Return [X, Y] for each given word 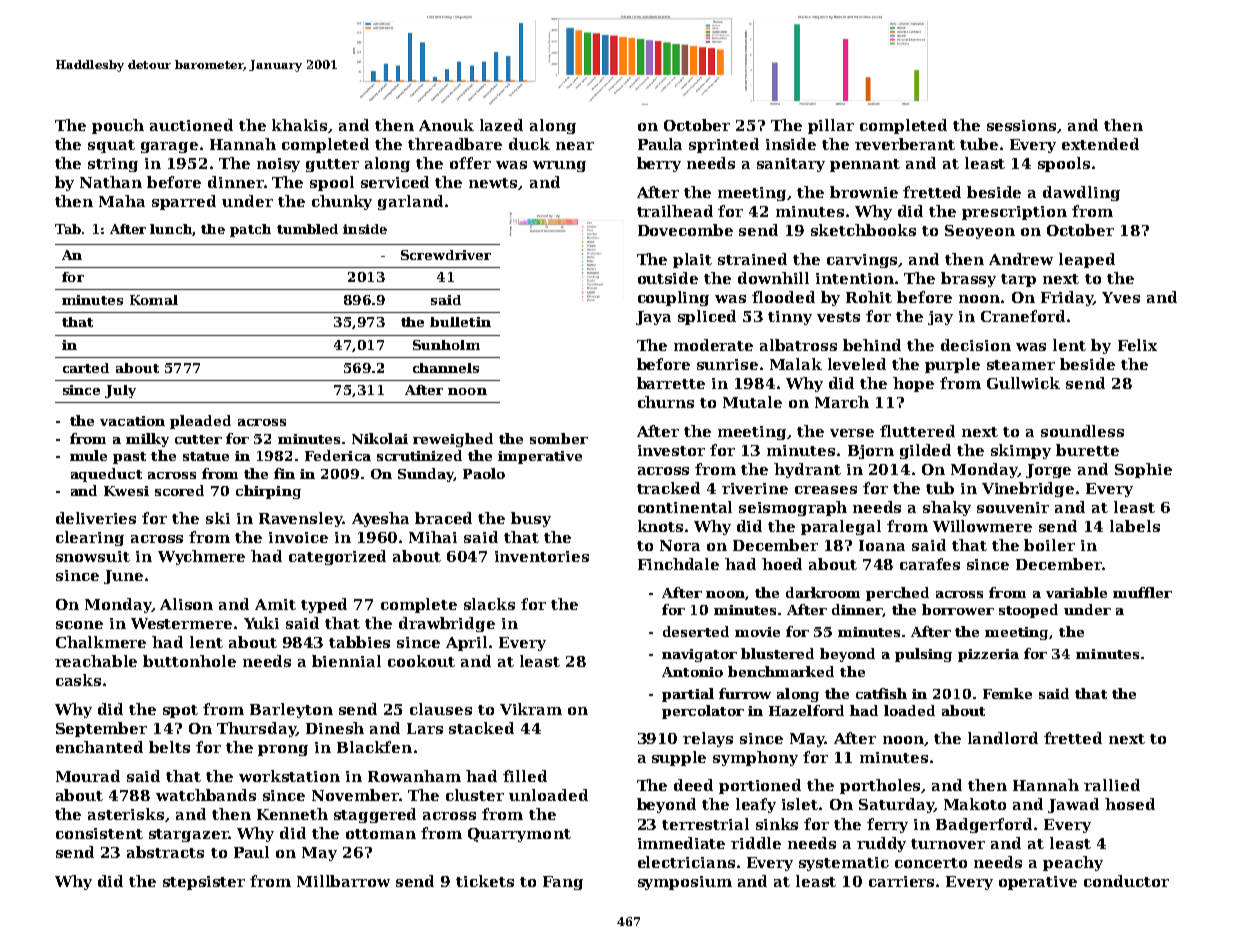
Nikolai [380, 438]
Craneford [1023, 316]
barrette [671, 383]
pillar [831, 126]
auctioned [191, 125]
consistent [99, 833]
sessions [1021, 125]
